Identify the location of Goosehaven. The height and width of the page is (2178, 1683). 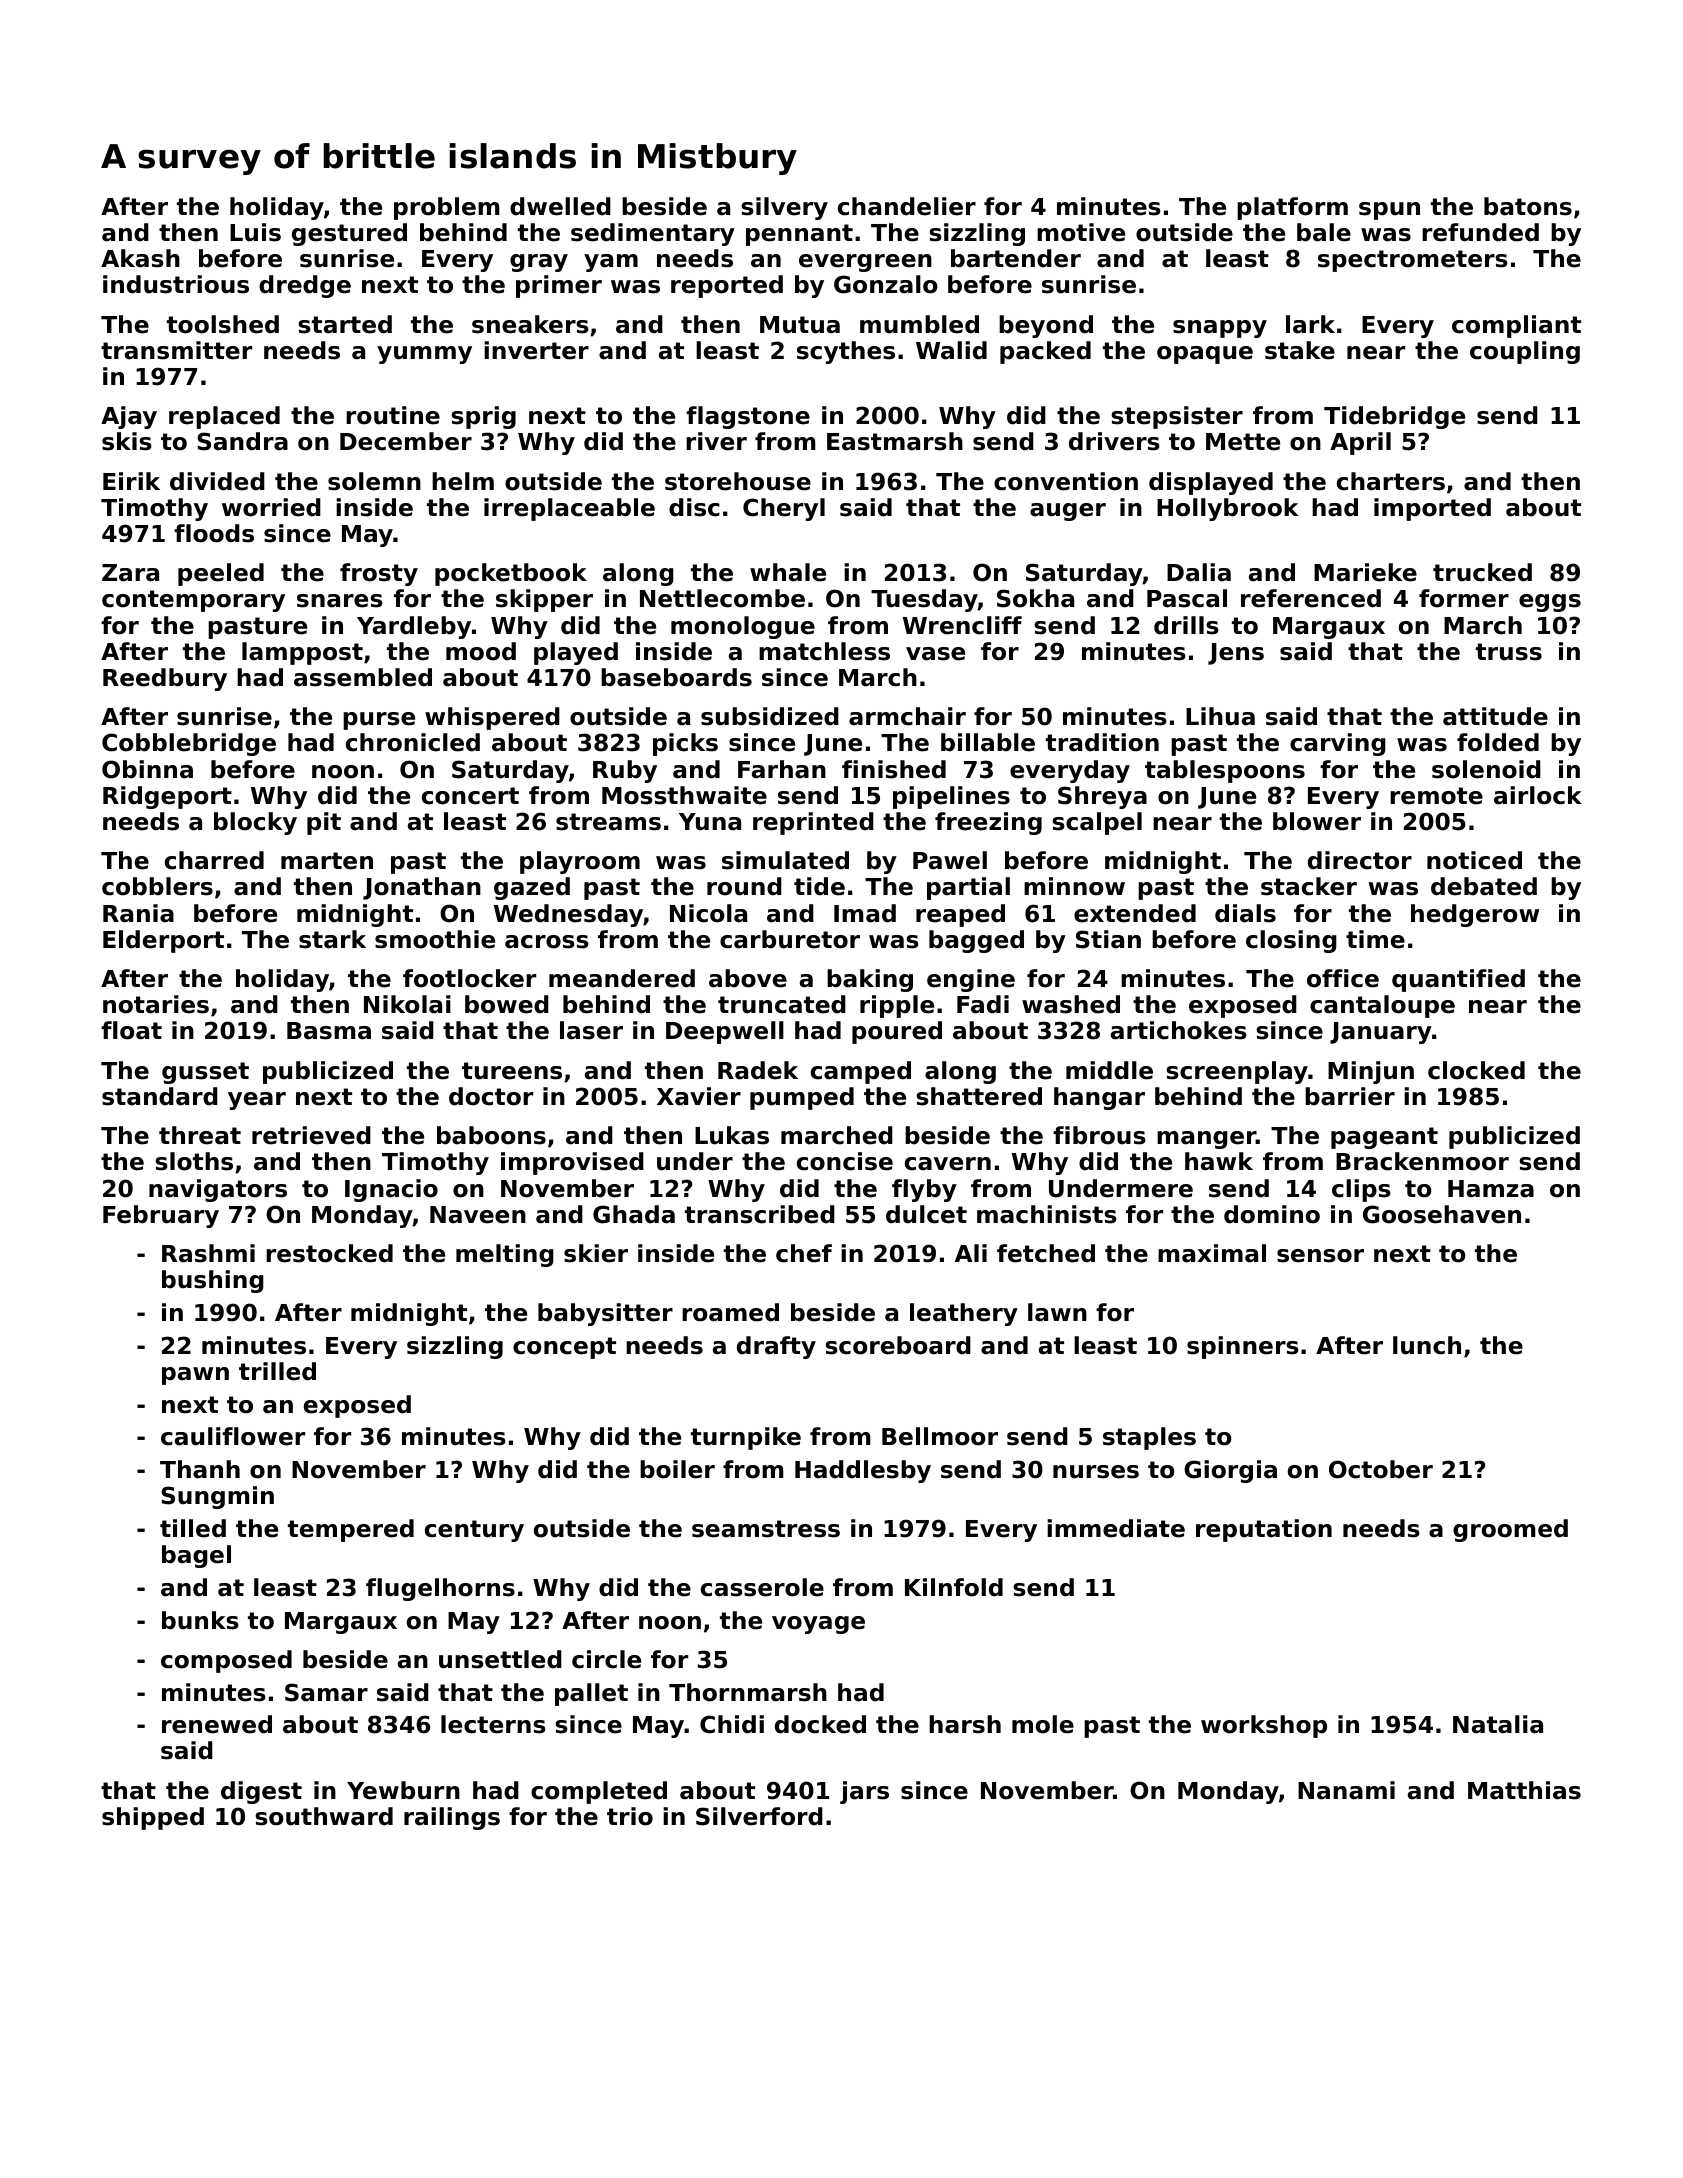
(1442, 1214).
